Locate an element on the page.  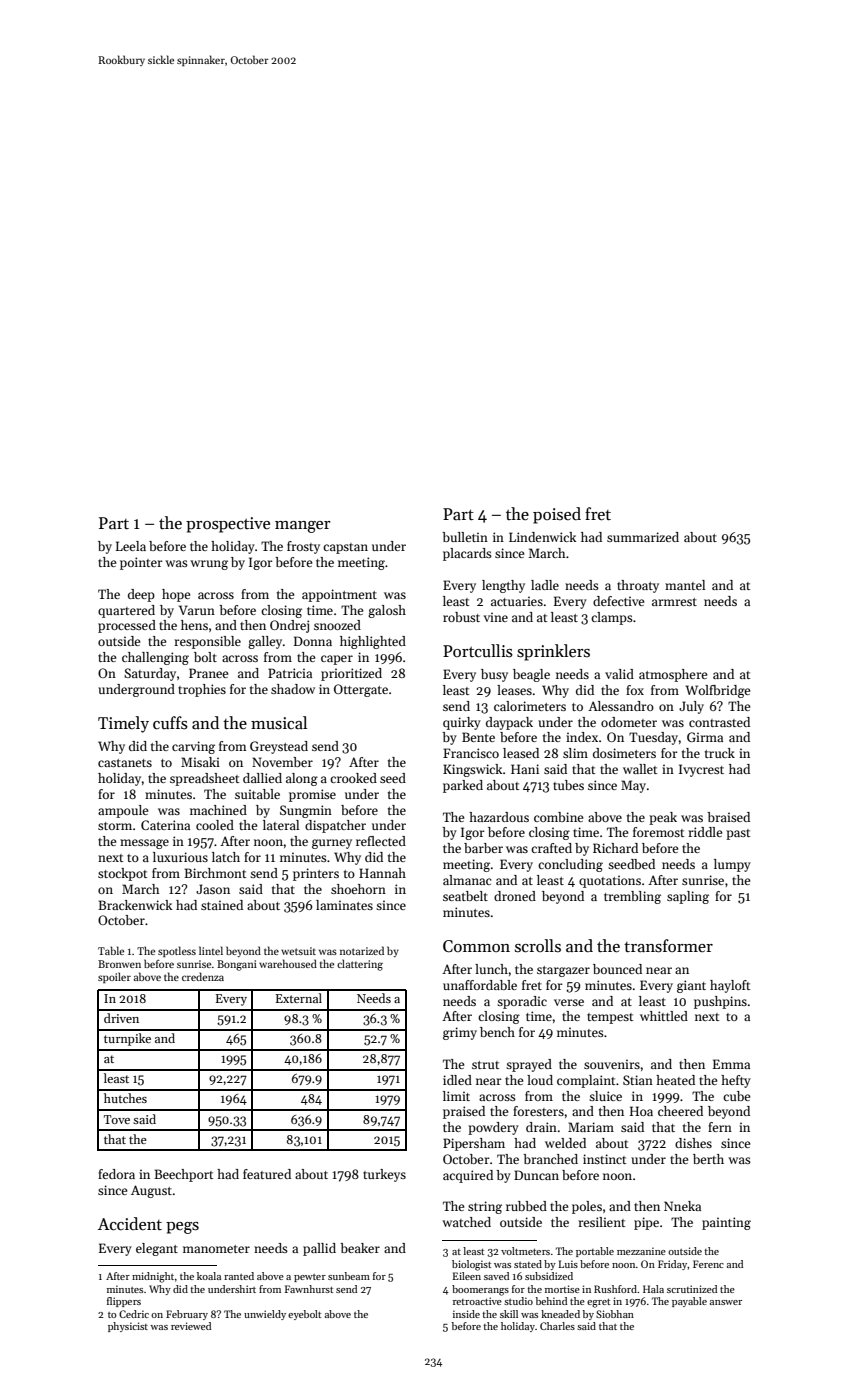
May is located at coordinates (633, 786).
